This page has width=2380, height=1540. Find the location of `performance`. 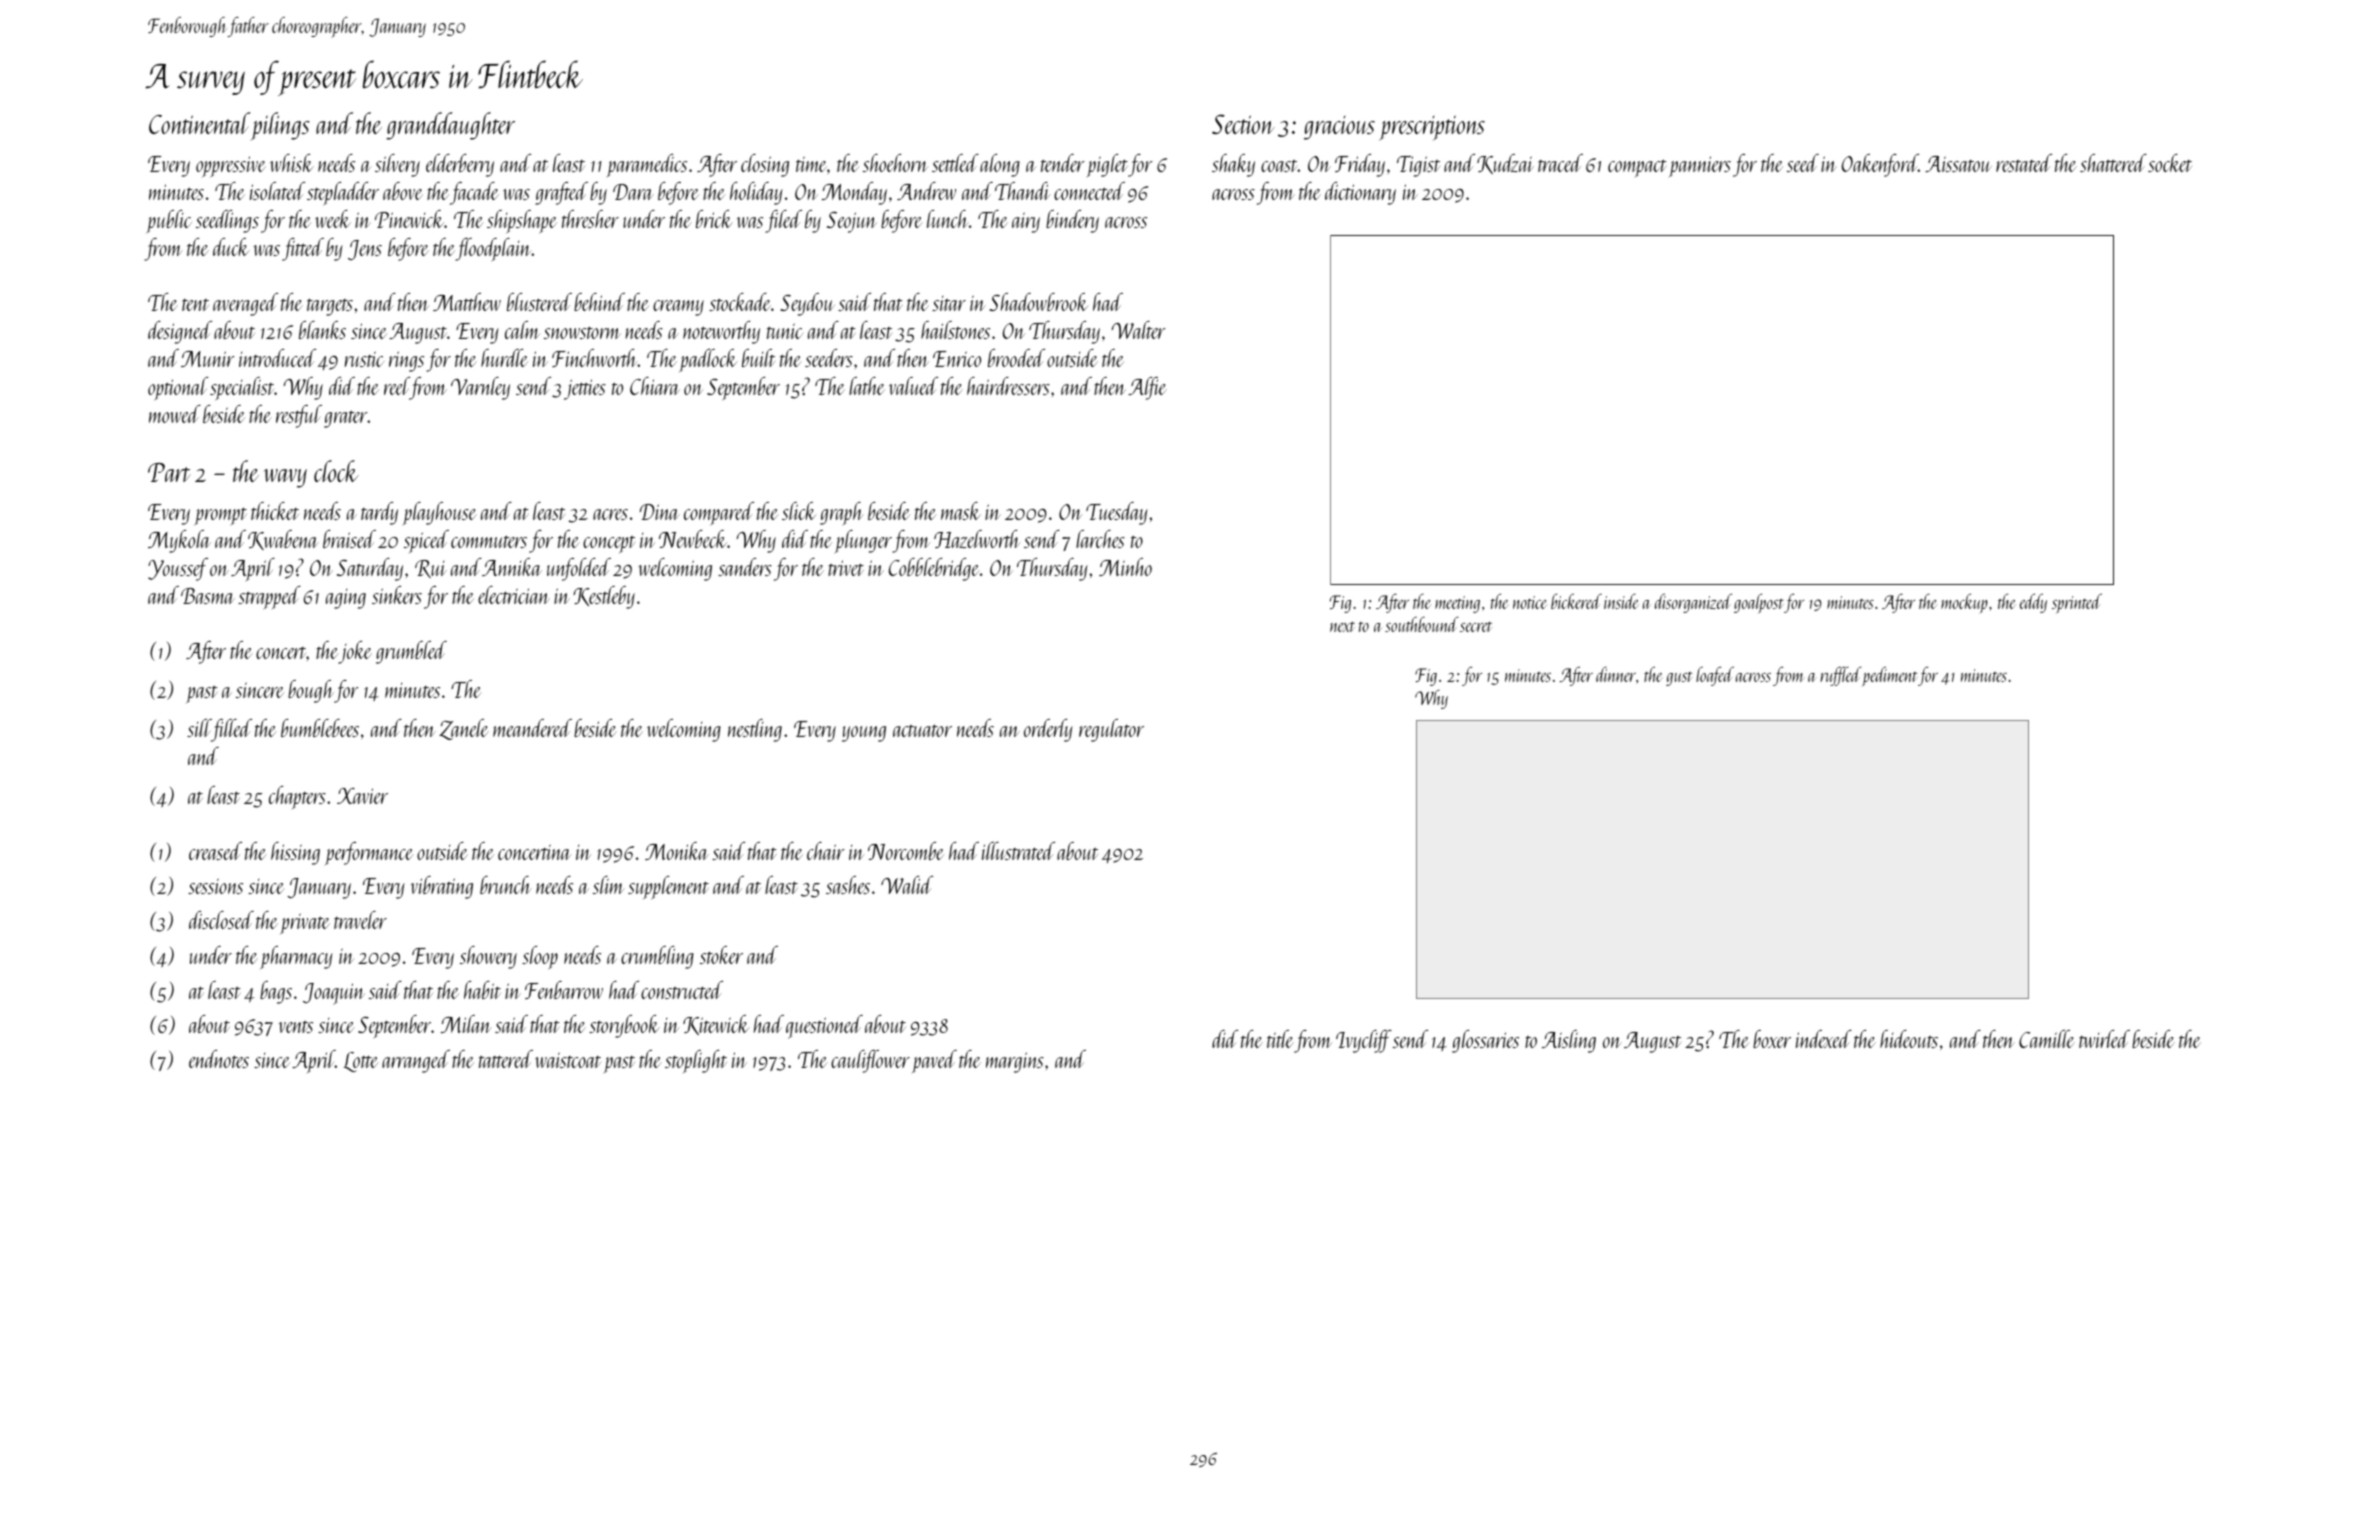

performance is located at coordinates (369, 853).
